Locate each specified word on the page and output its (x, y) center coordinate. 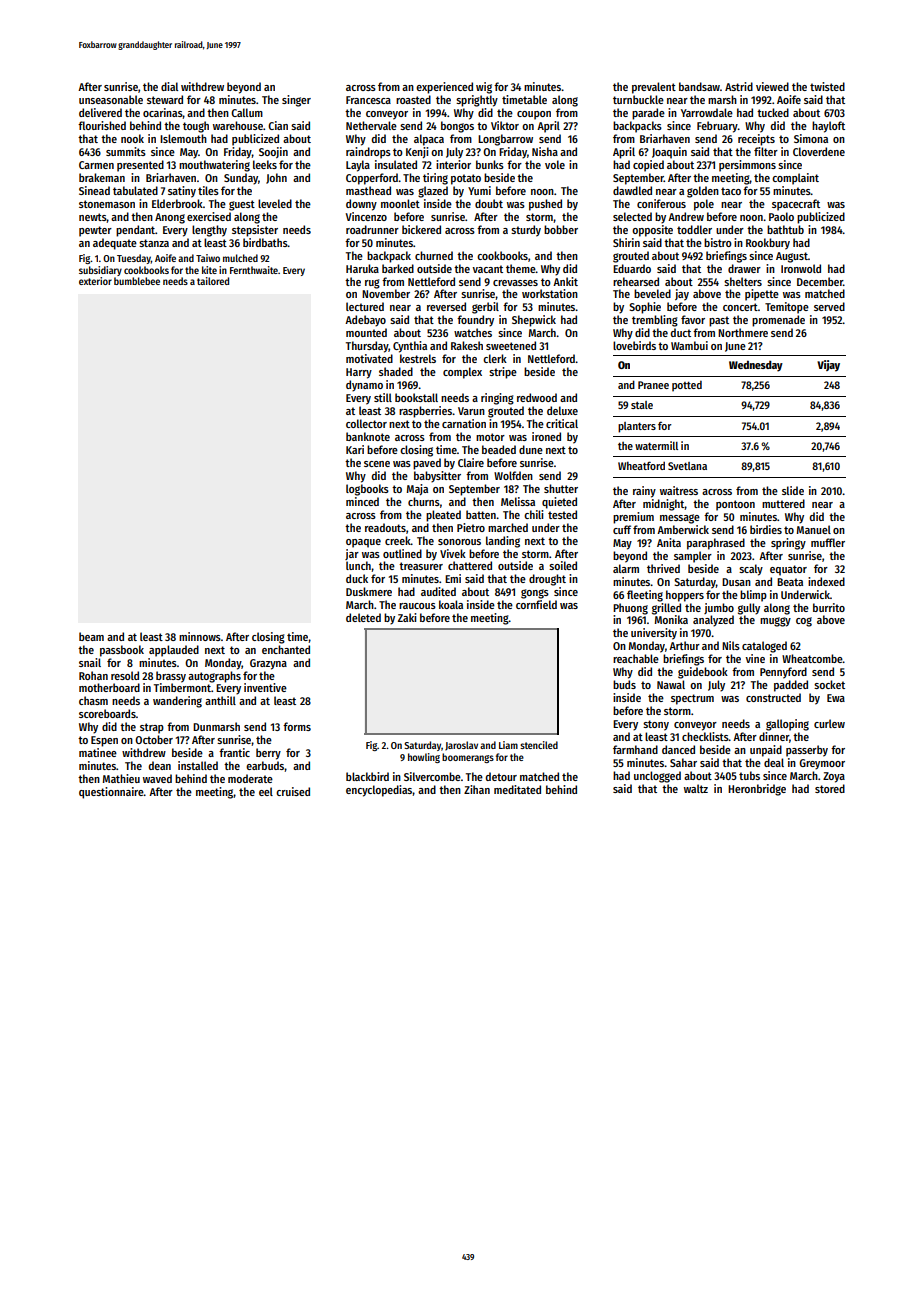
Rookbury (768, 244)
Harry (359, 373)
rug (372, 284)
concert (740, 307)
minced (362, 501)
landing (503, 542)
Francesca (368, 100)
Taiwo (208, 258)
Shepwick (534, 321)
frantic (234, 752)
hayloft (828, 127)
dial (169, 86)
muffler (828, 542)
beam (91, 636)
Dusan (736, 582)
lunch (358, 565)
